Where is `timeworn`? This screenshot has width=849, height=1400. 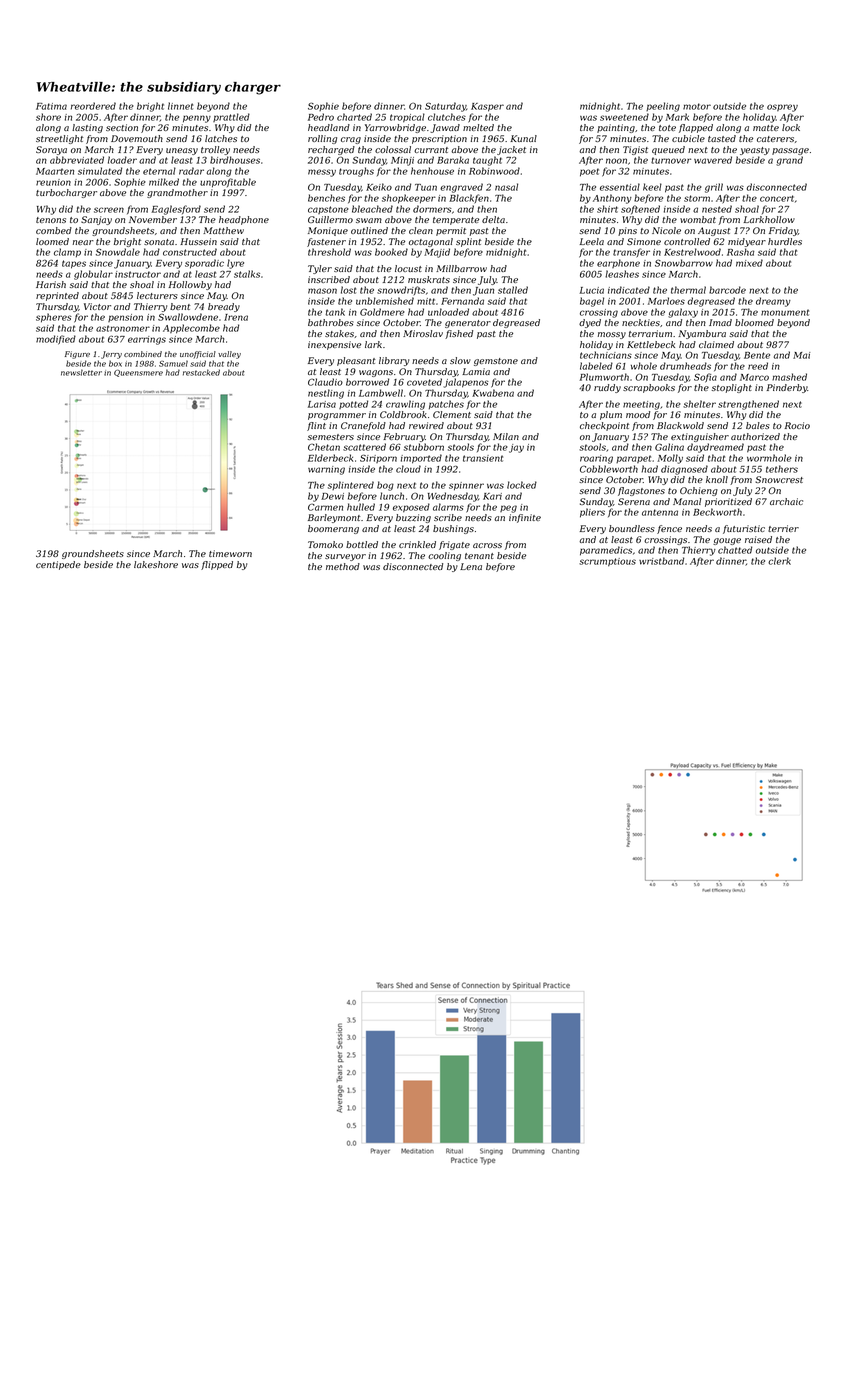 timeworn is located at coordinates (230, 553).
